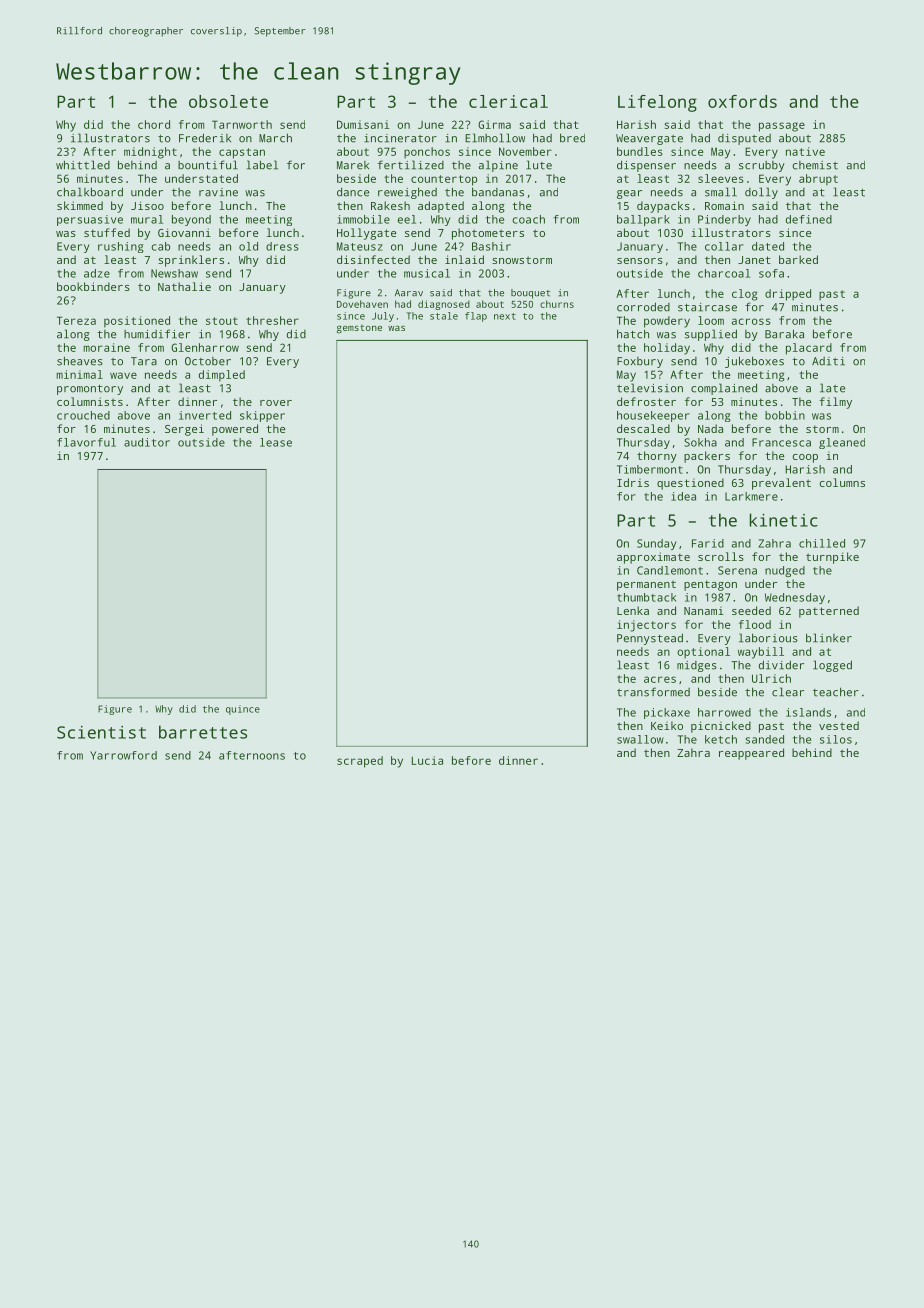 Image resolution: width=924 pixels, height=1308 pixels. Describe the element at coordinates (144, 361) in the image. I see `Tara` at that location.
